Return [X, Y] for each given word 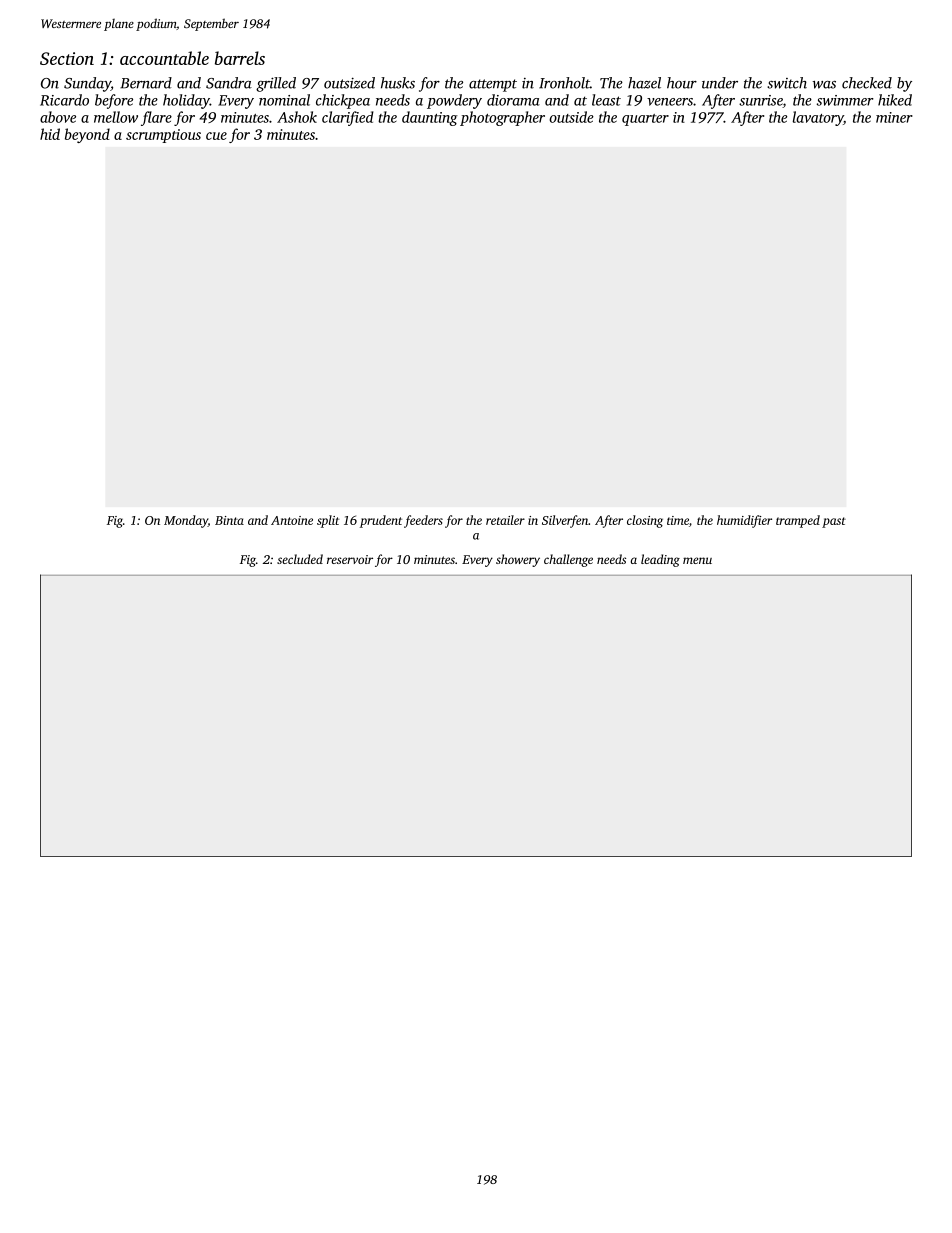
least [606, 100]
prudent [381, 521]
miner [894, 117]
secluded [300, 559]
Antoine [292, 520]
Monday [186, 521]
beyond [87, 135]
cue [216, 136]
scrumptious [163, 136]
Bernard [146, 83]
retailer [505, 520]
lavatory [818, 118]
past [834, 522]
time [678, 520]
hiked [895, 100]
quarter [645, 120]
